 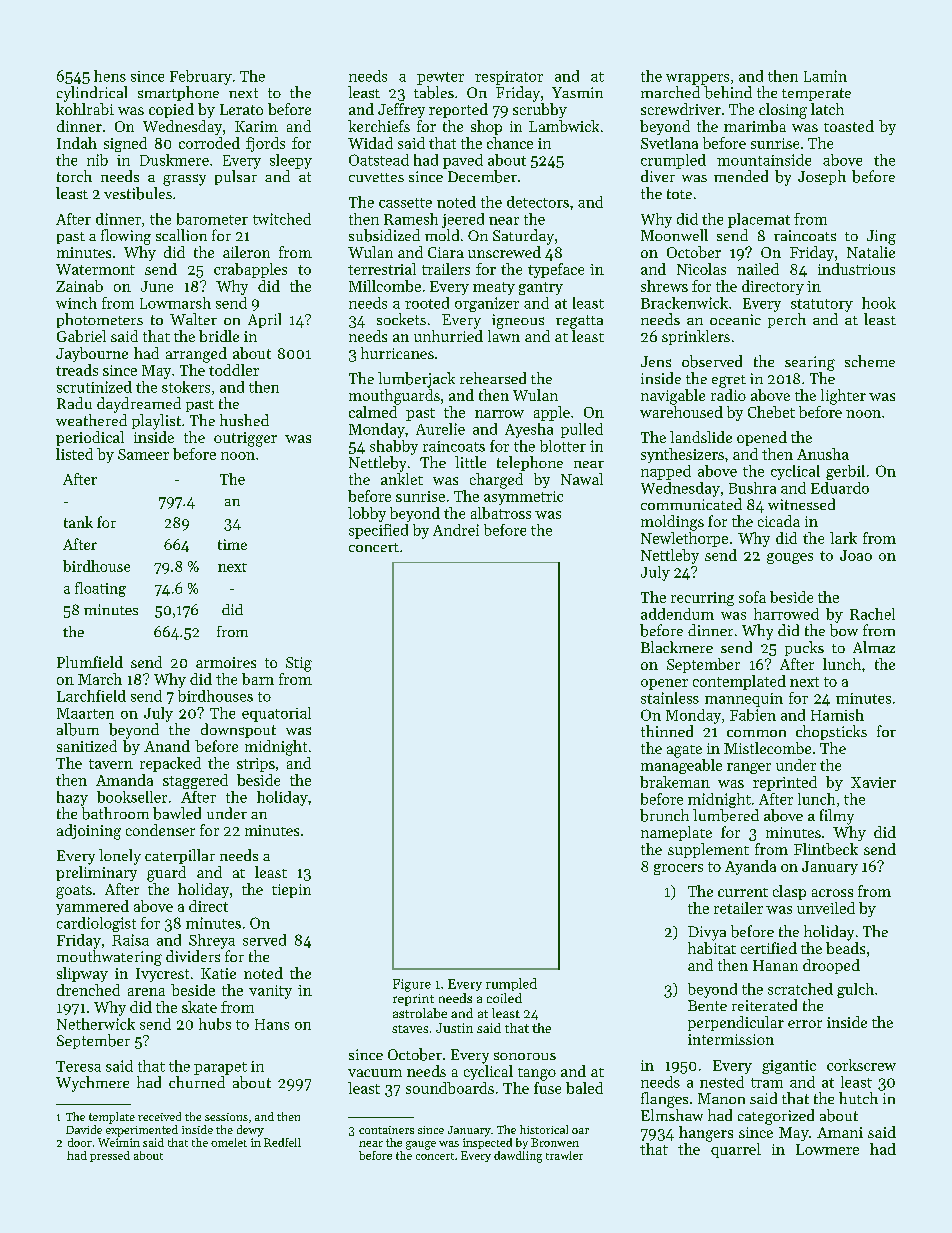 What do you see at coordinates (90, 662) in the screenshot?
I see `Plumfield` at bounding box center [90, 662].
